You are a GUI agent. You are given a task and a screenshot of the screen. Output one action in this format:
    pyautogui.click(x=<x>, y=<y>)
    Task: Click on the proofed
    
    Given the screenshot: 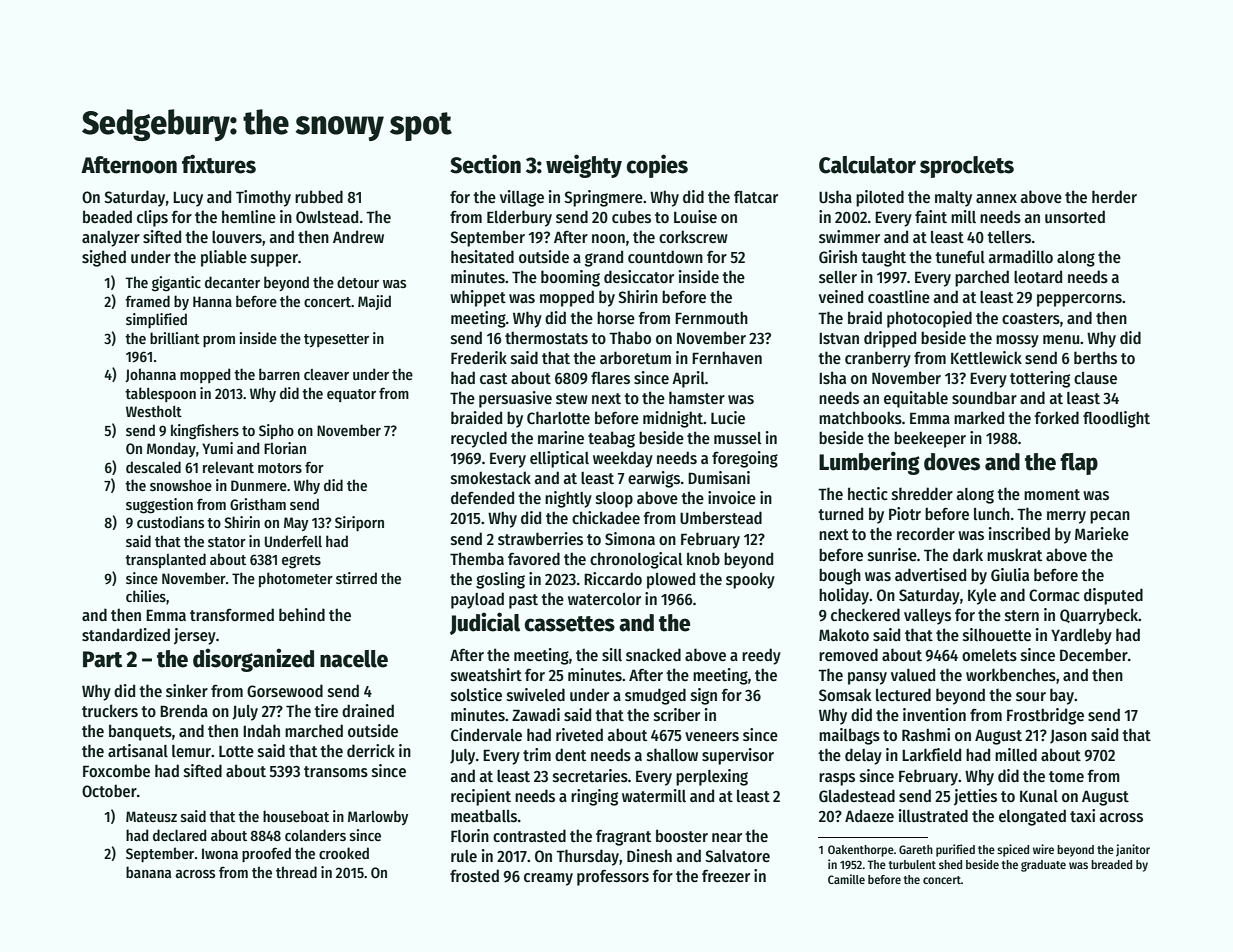 What is the action you would take?
    pyautogui.click(x=266, y=854)
